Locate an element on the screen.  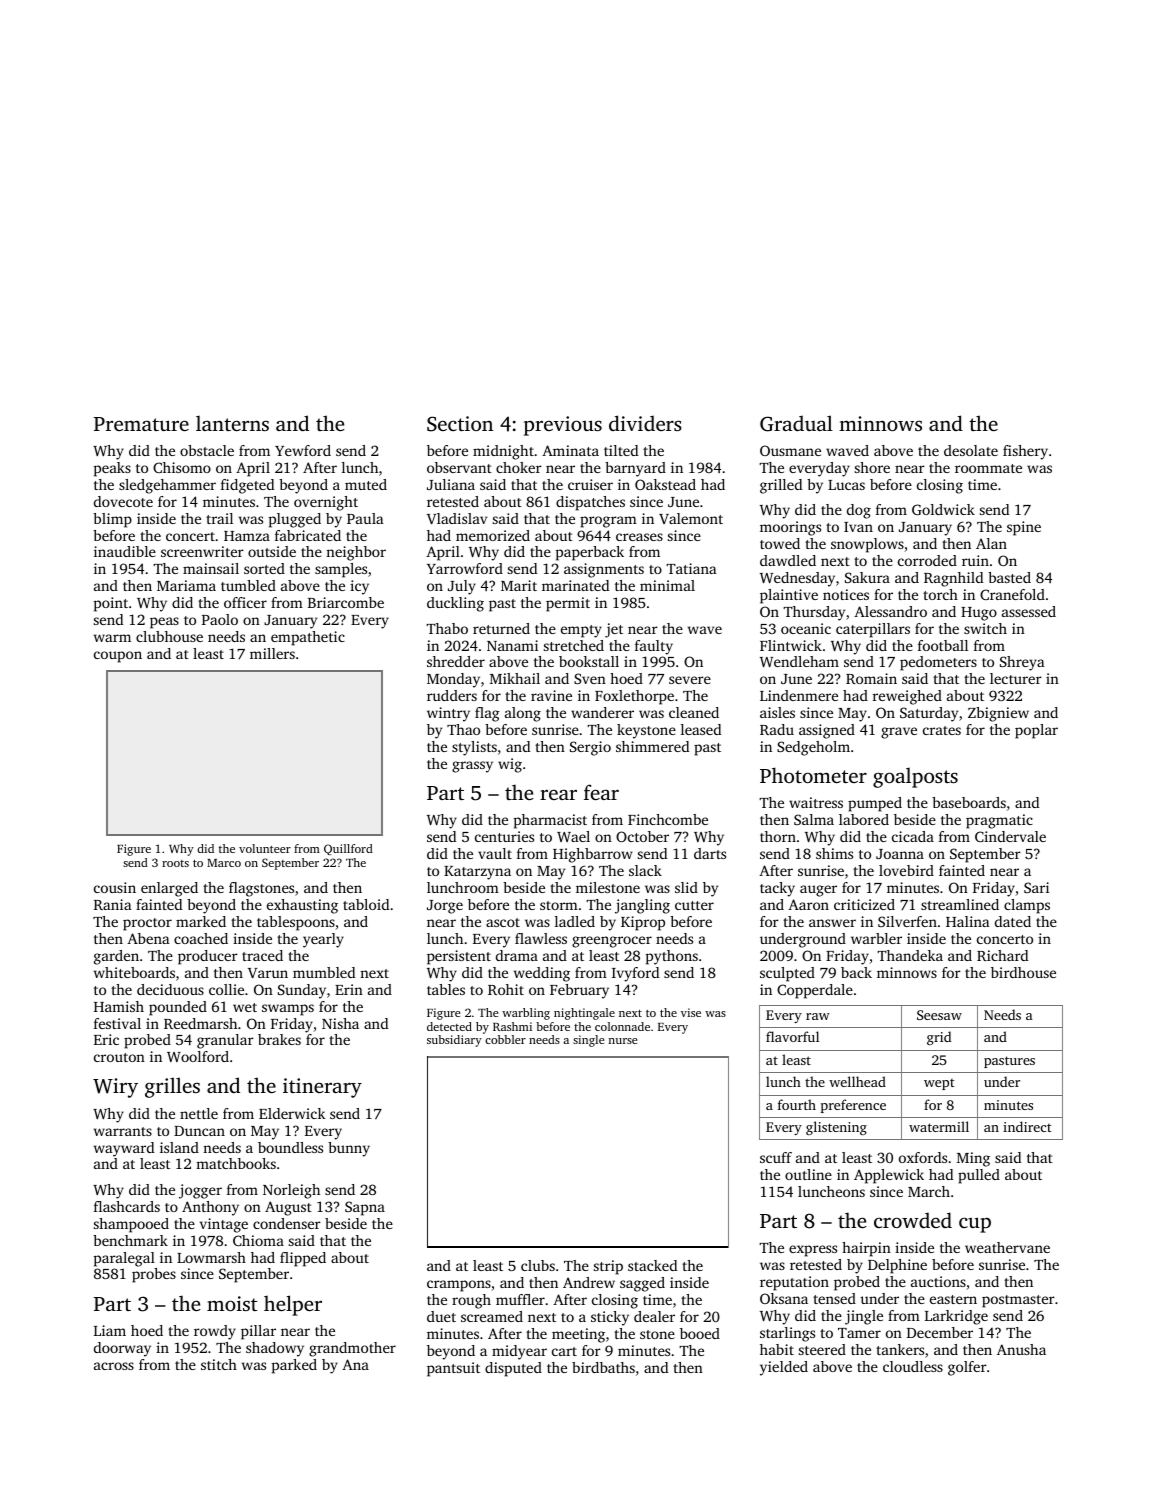
assessed is located at coordinates (1029, 611).
